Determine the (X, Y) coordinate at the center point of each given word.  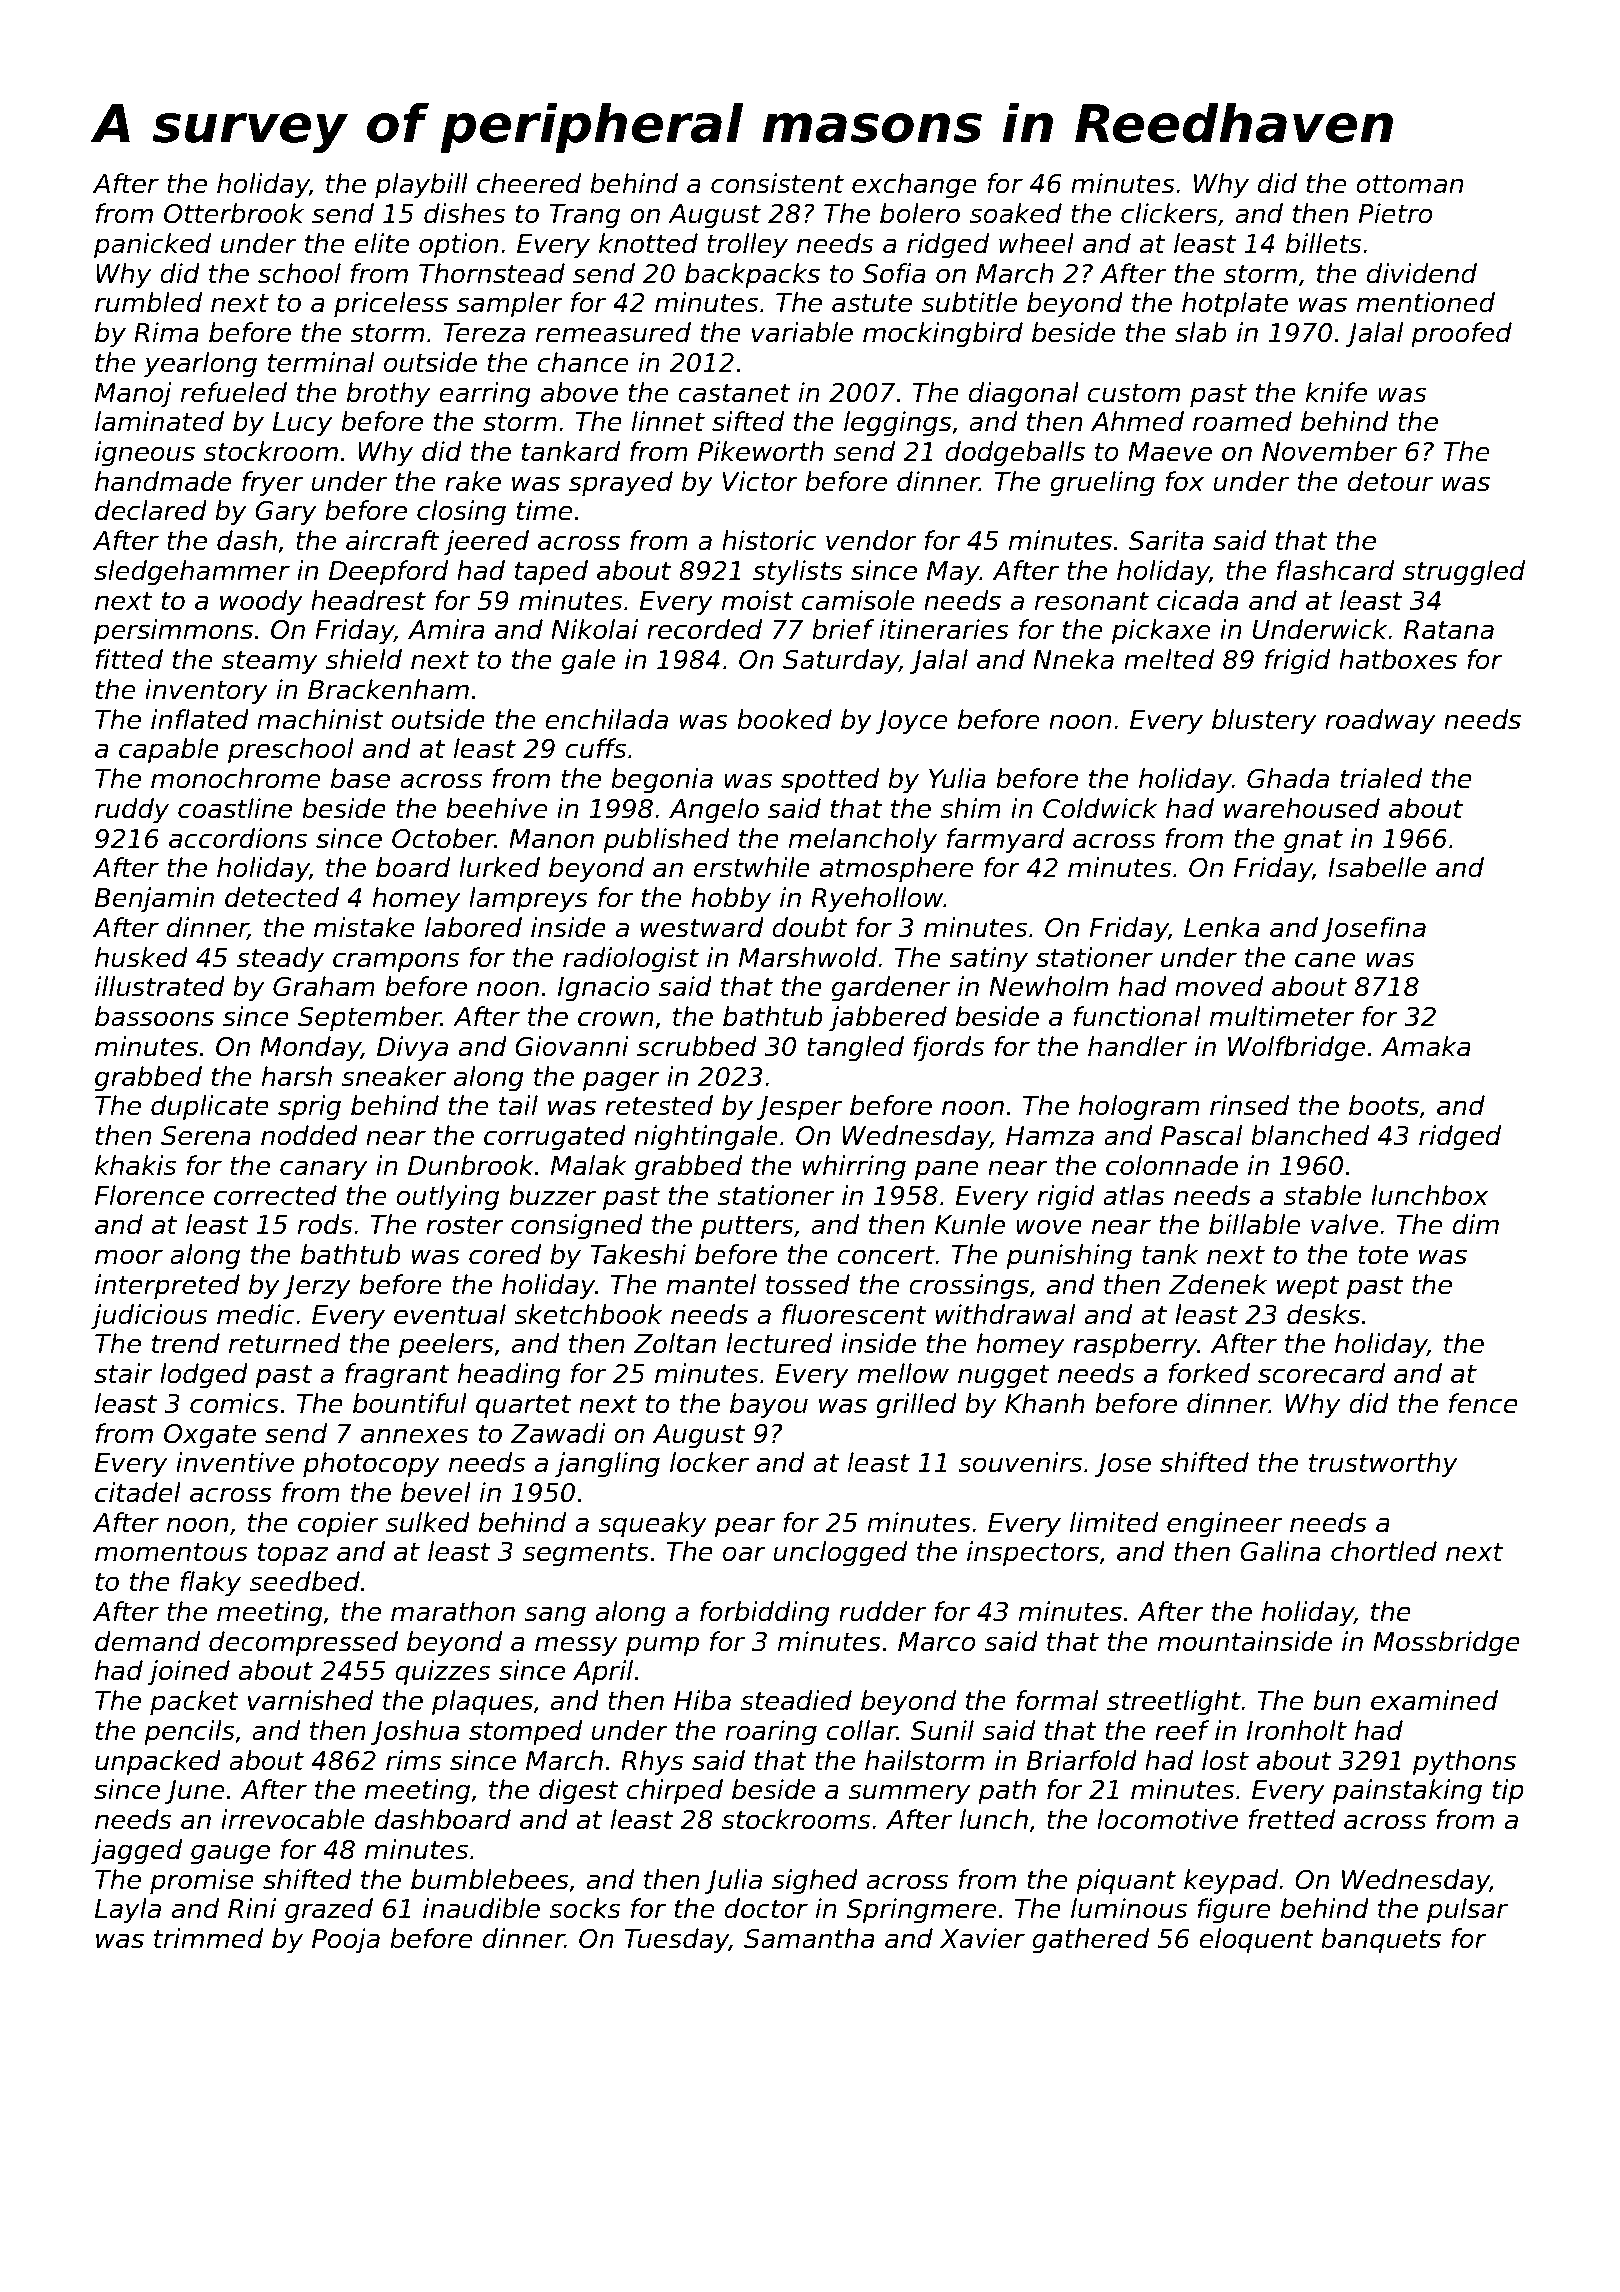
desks (1323, 1314)
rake (473, 481)
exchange (914, 186)
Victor (760, 481)
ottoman (1409, 184)
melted (1169, 659)
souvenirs (1020, 1462)
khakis (135, 1165)
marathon (453, 1611)
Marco (936, 1642)
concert (886, 1255)
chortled (1384, 1551)
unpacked (158, 1763)
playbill (421, 186)
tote (1383, 1255)
